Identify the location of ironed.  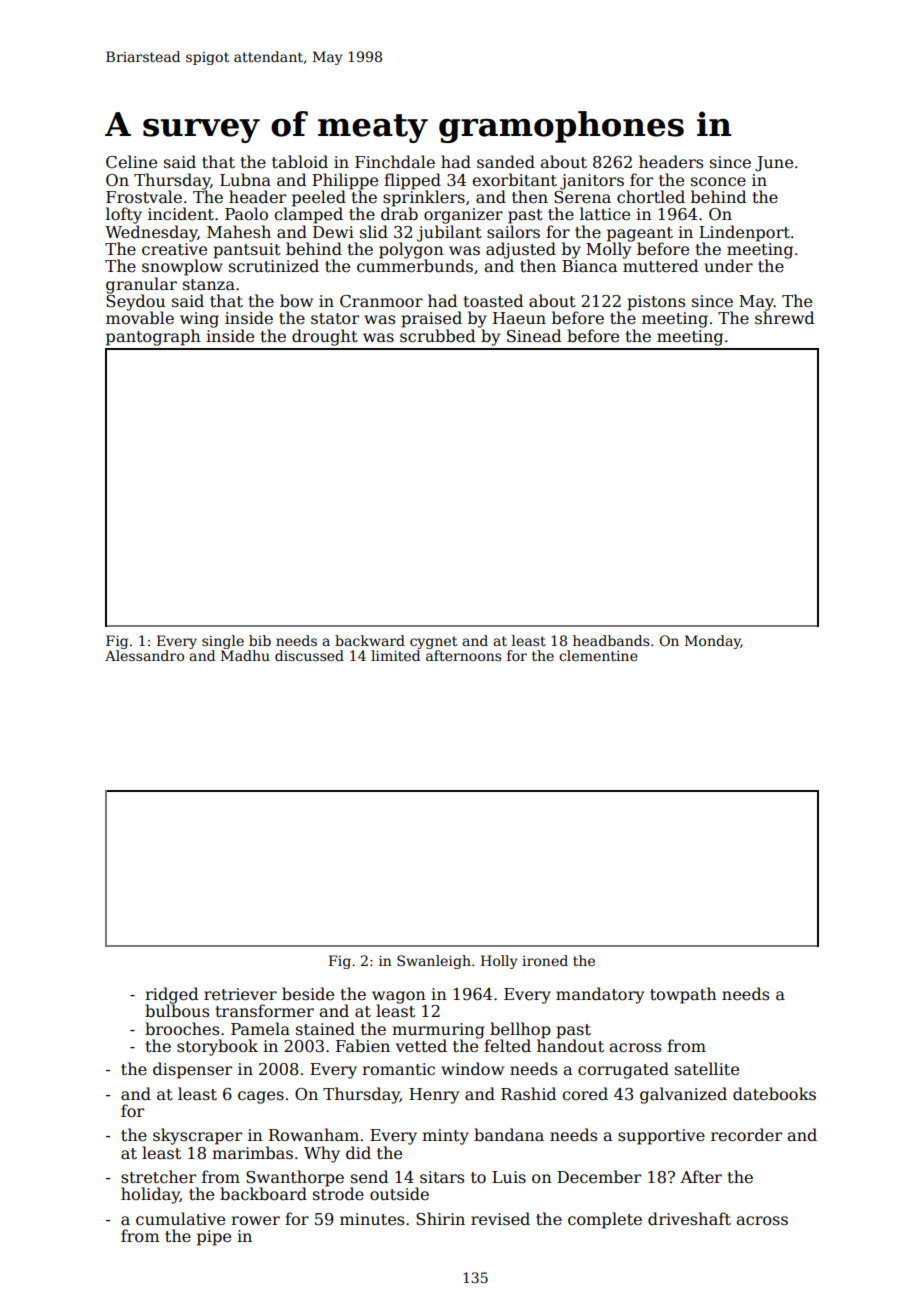
(545, 960).
